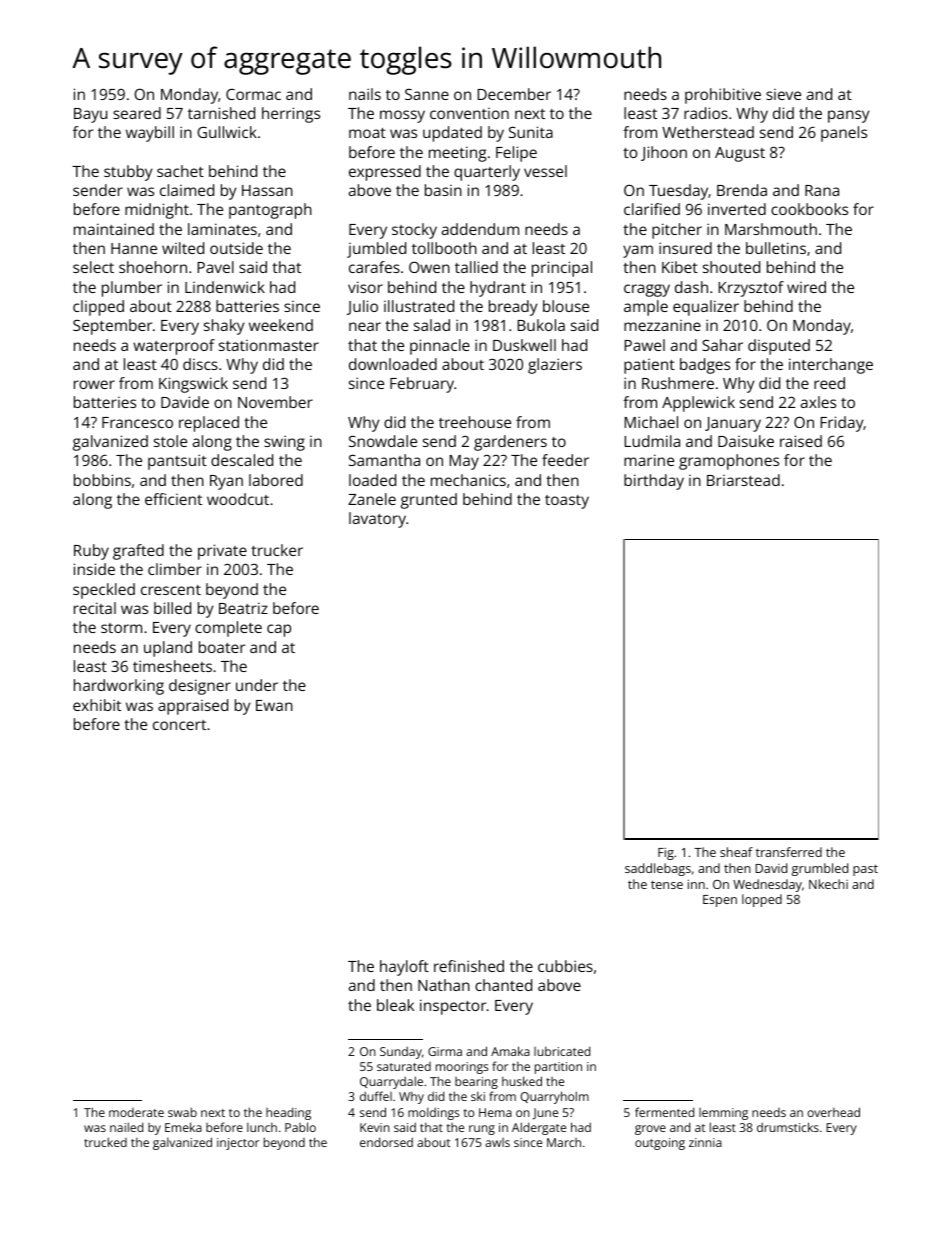 Image resolution: width=952 pixels, height=1233 pixels. What do you see at coordinates (274, 705) in the image?
I see `Ewan` at bounding box center [274, 705].
